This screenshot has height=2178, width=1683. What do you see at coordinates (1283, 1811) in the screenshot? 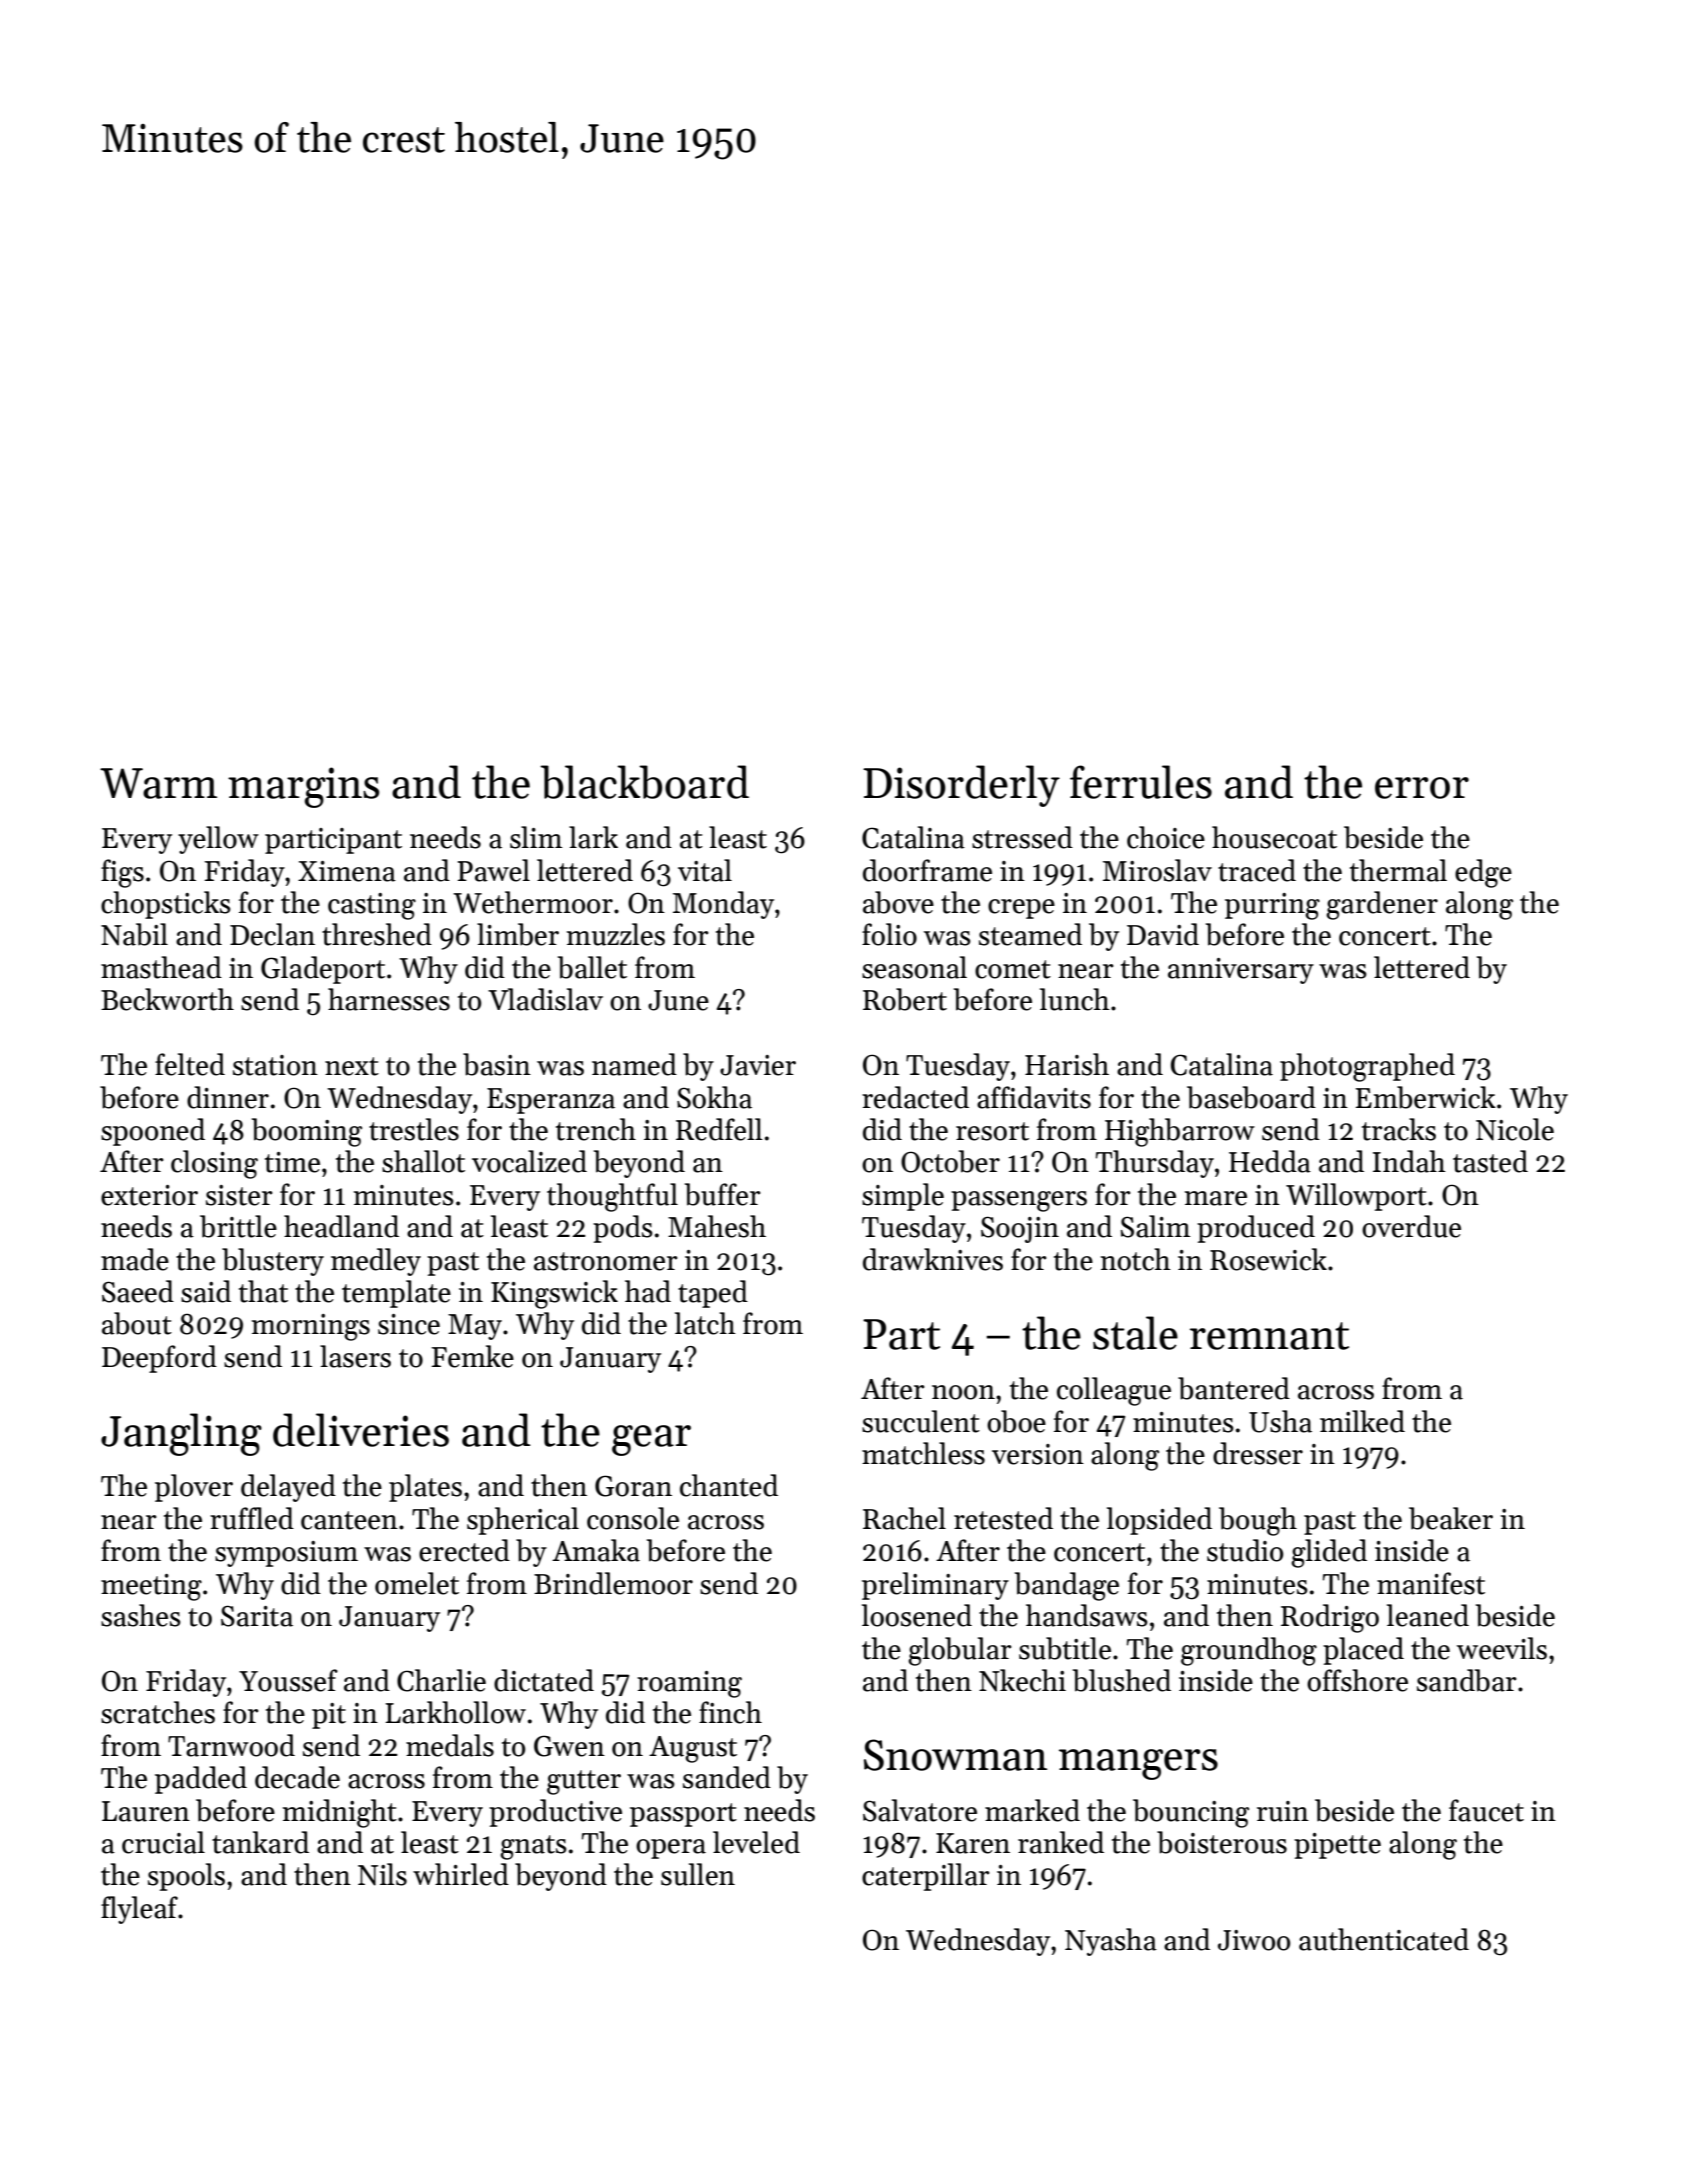
I see `ruin` at bounding box center [1283, 1811].
